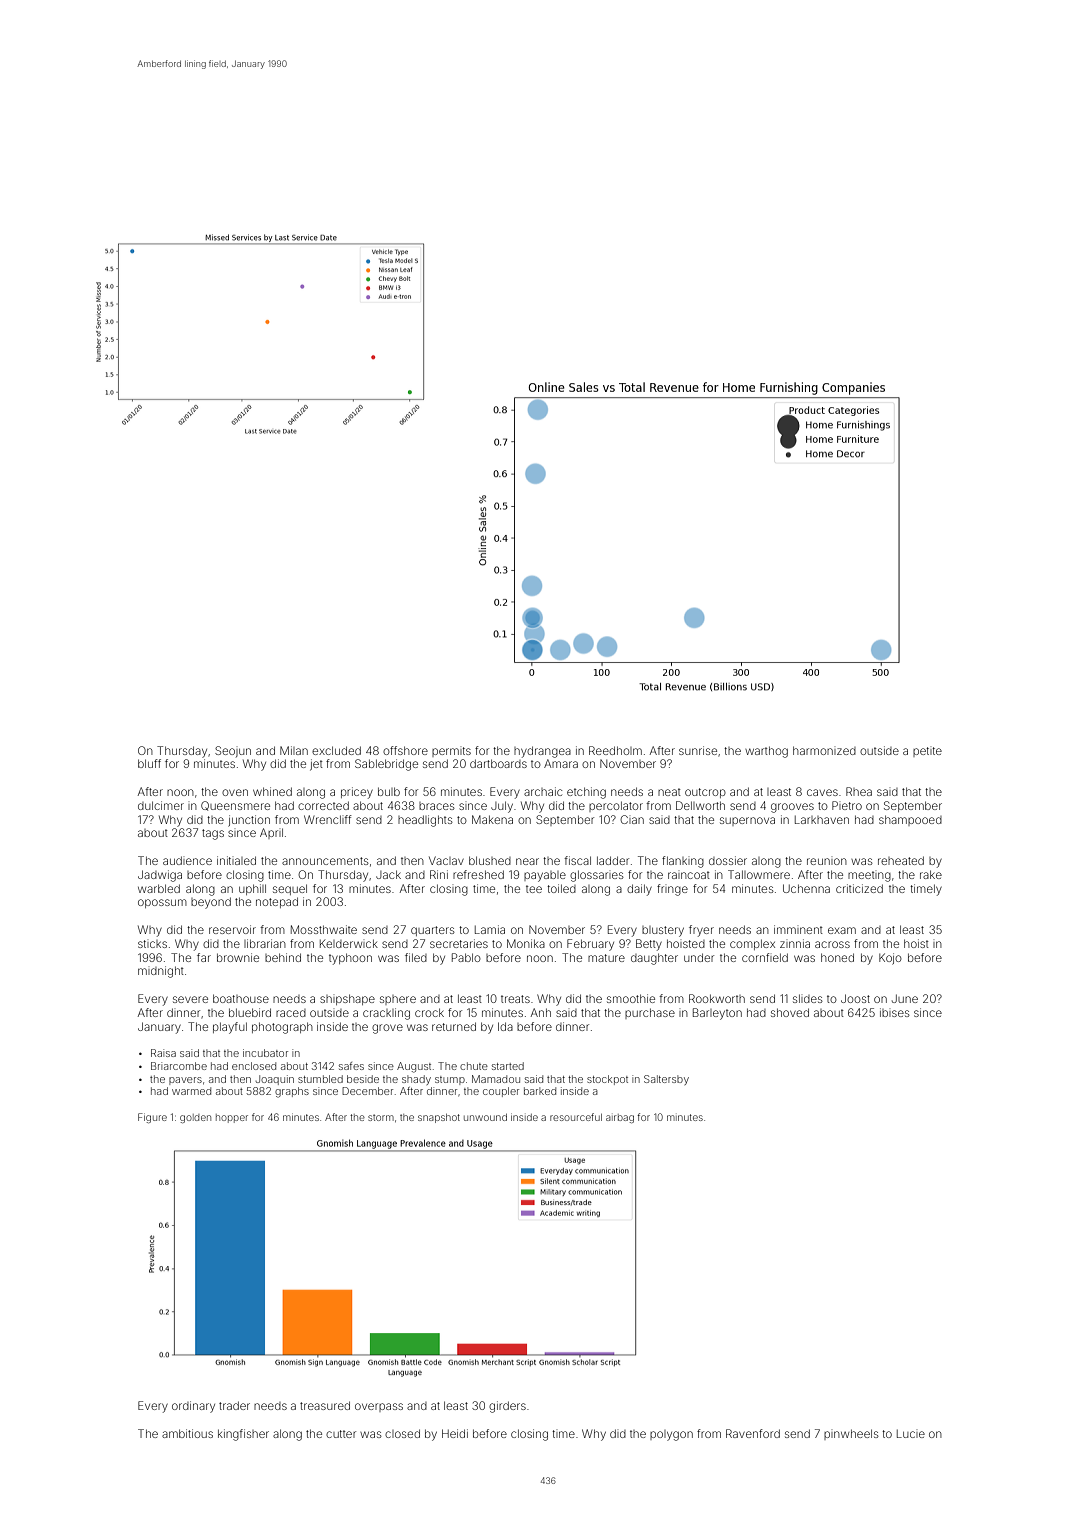 The height and width of the screenshot is (1528, 1080). I want to click on secretaries, so click(459, 943).
